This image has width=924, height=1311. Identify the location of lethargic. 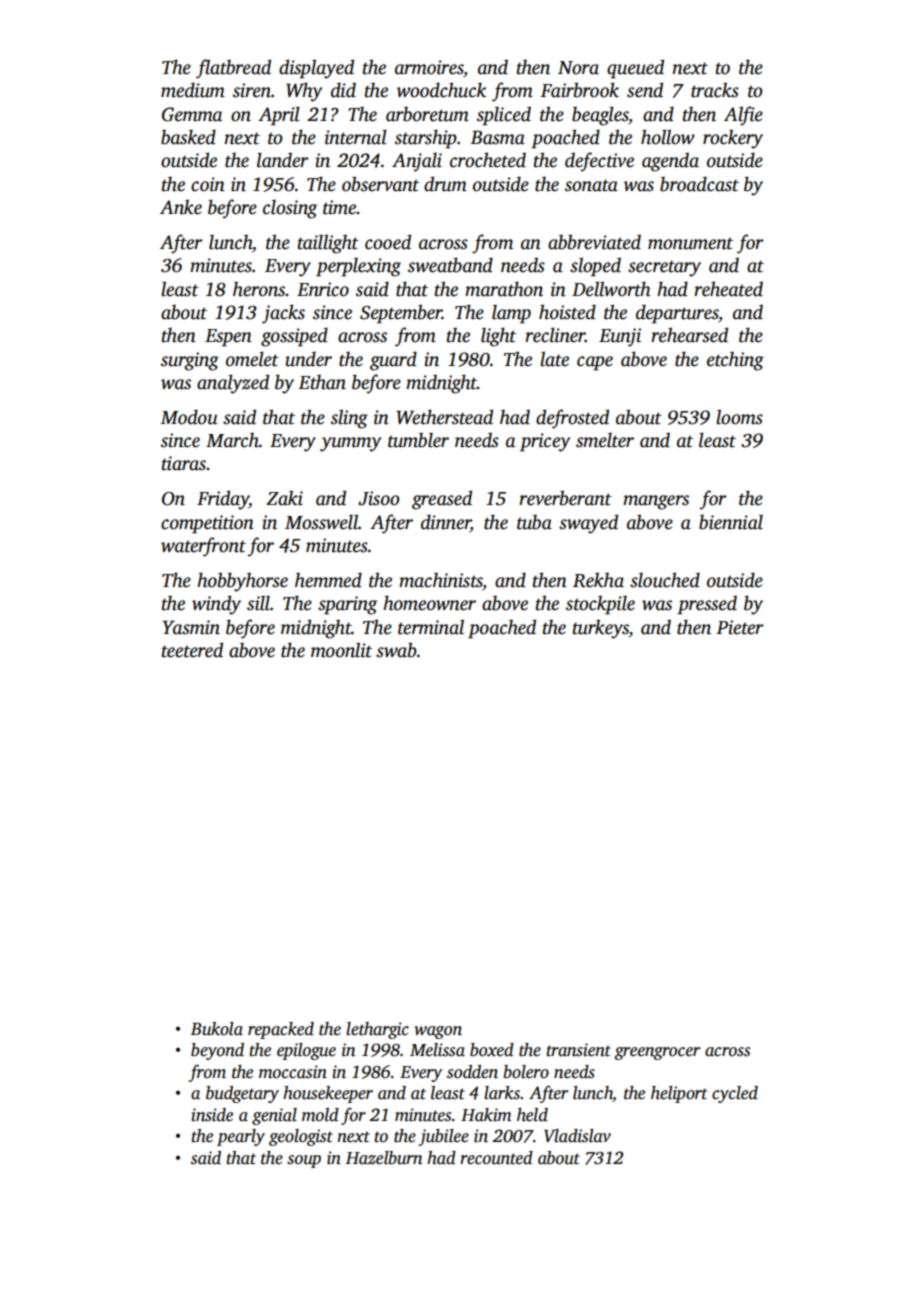
(377, 1030).
